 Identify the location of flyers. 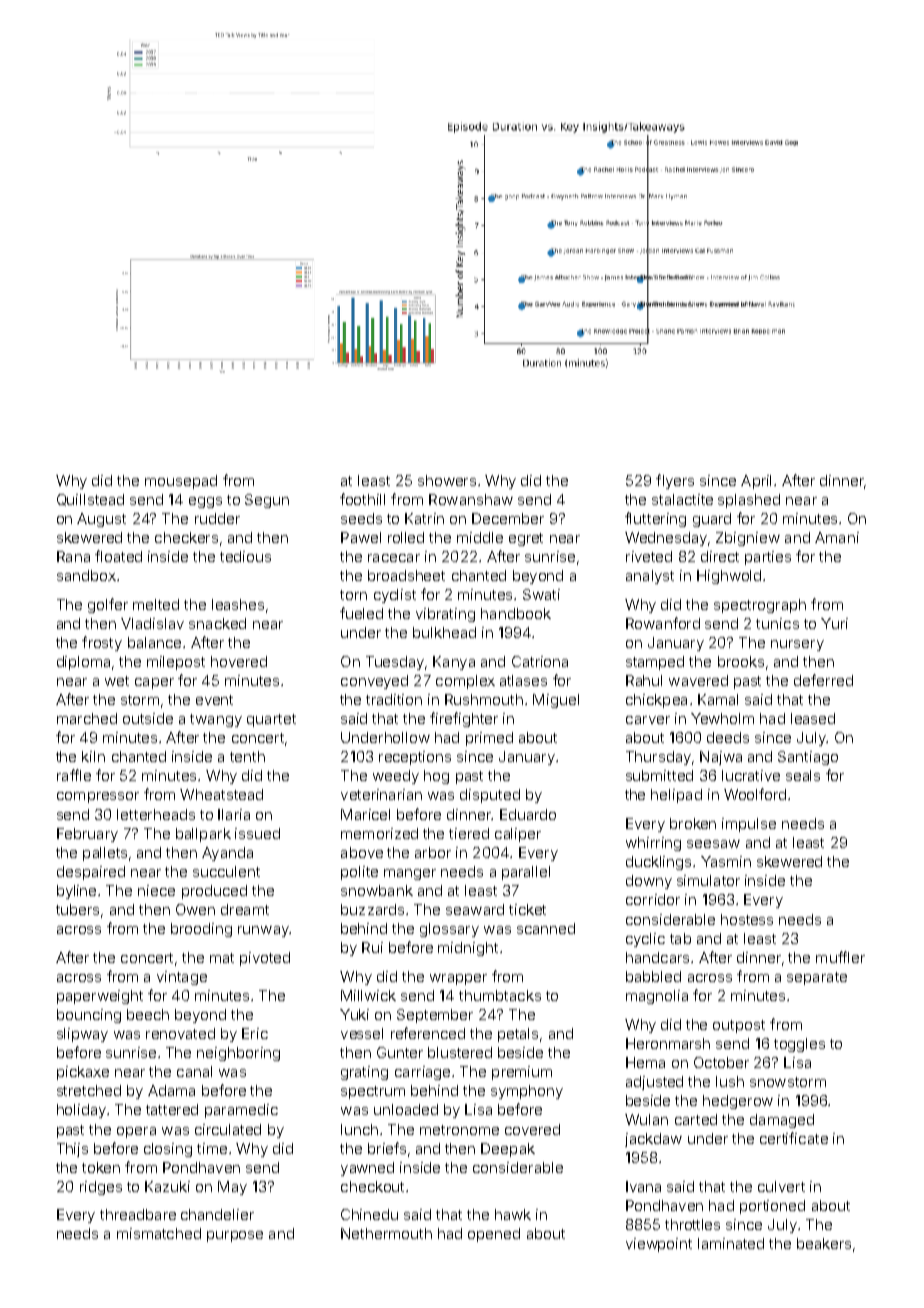
(675, 481).
